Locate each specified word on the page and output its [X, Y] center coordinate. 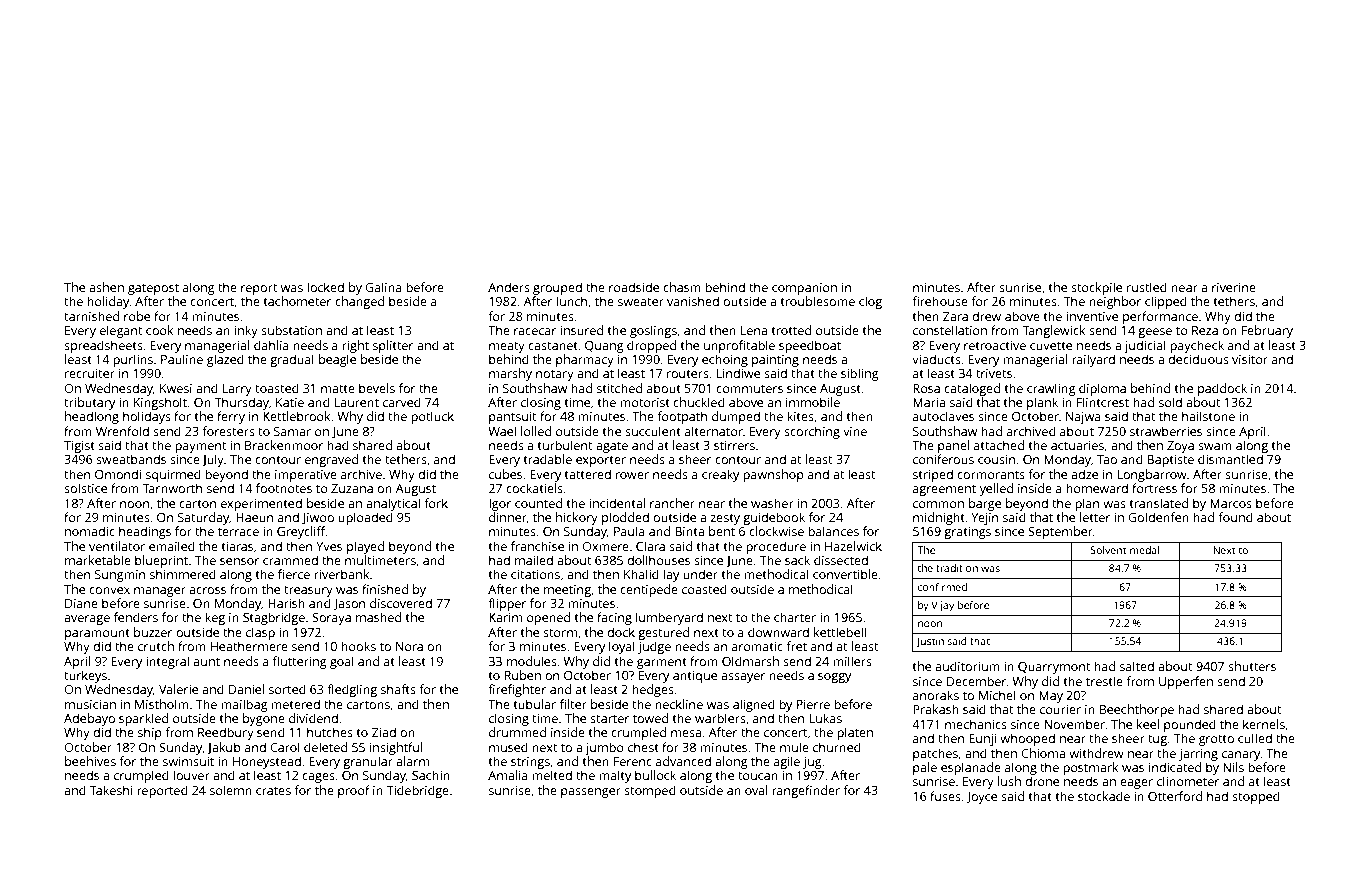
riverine [1234, 287]
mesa [686, 733]
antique [695, 677]
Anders [509, 287]
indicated [1175, 767]
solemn [231, 790]
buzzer [153, 632]
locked [325, 287]
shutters [1252, 666]
